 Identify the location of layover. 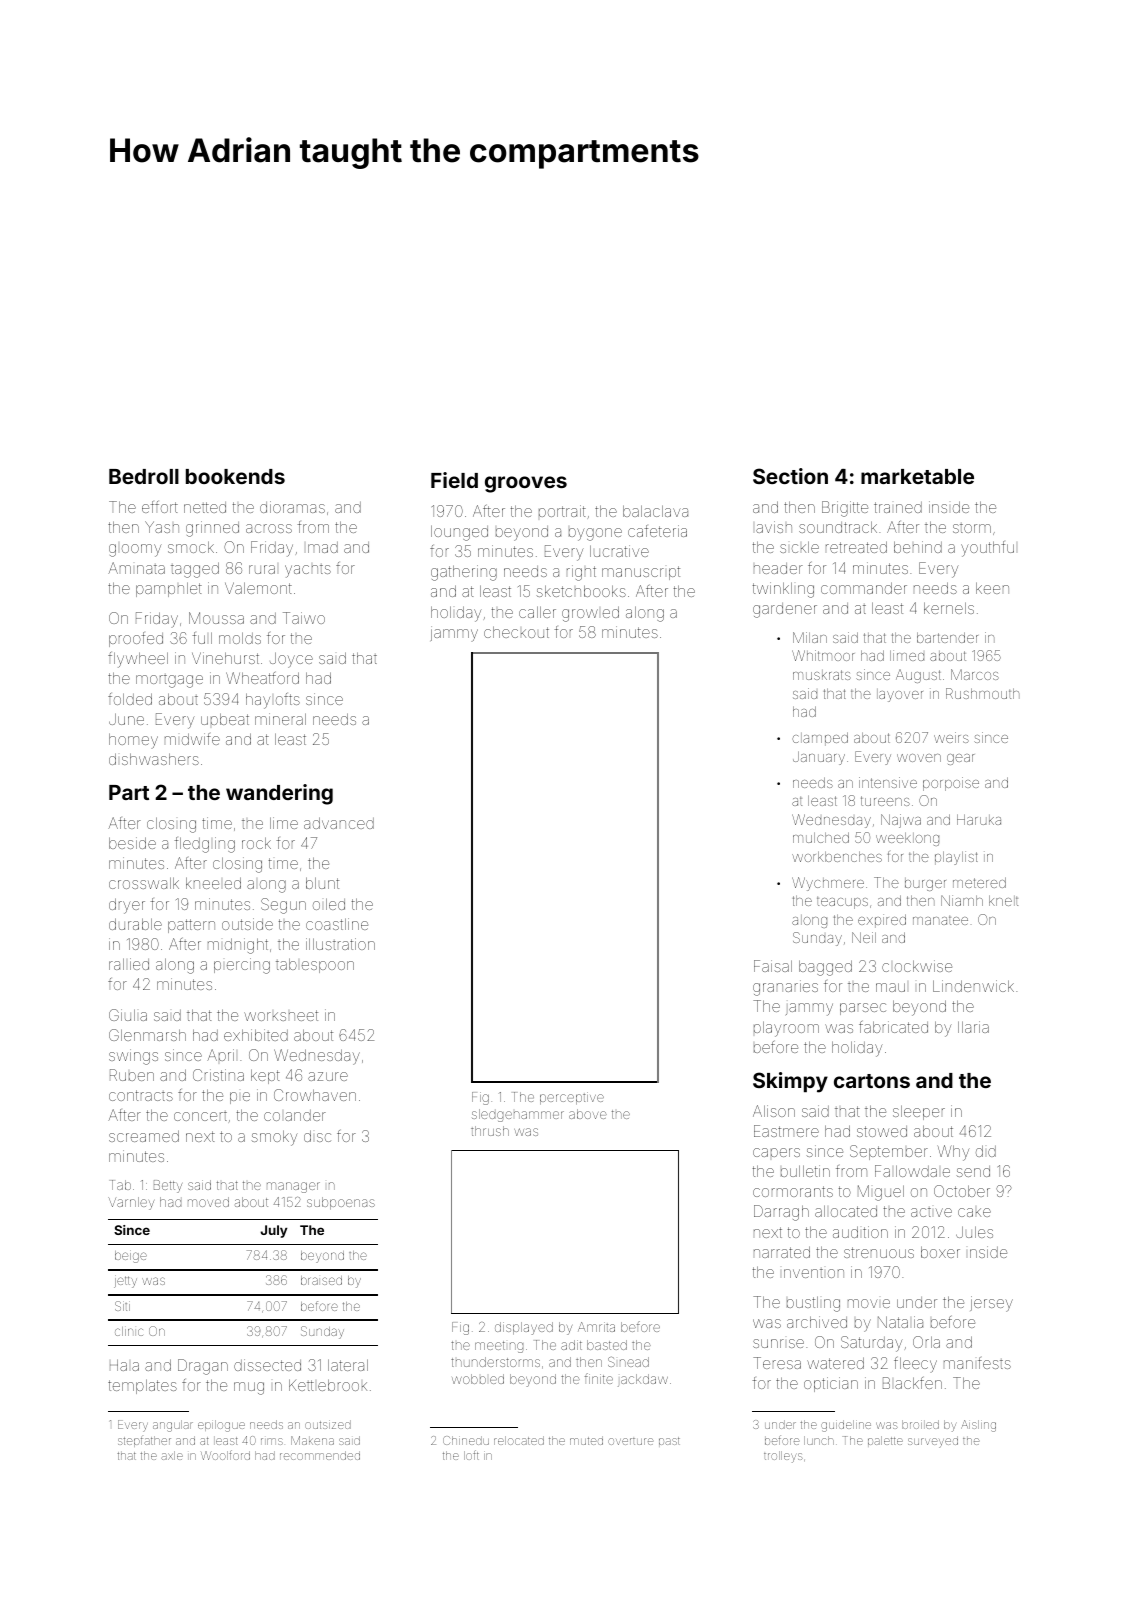
(900, 695).
